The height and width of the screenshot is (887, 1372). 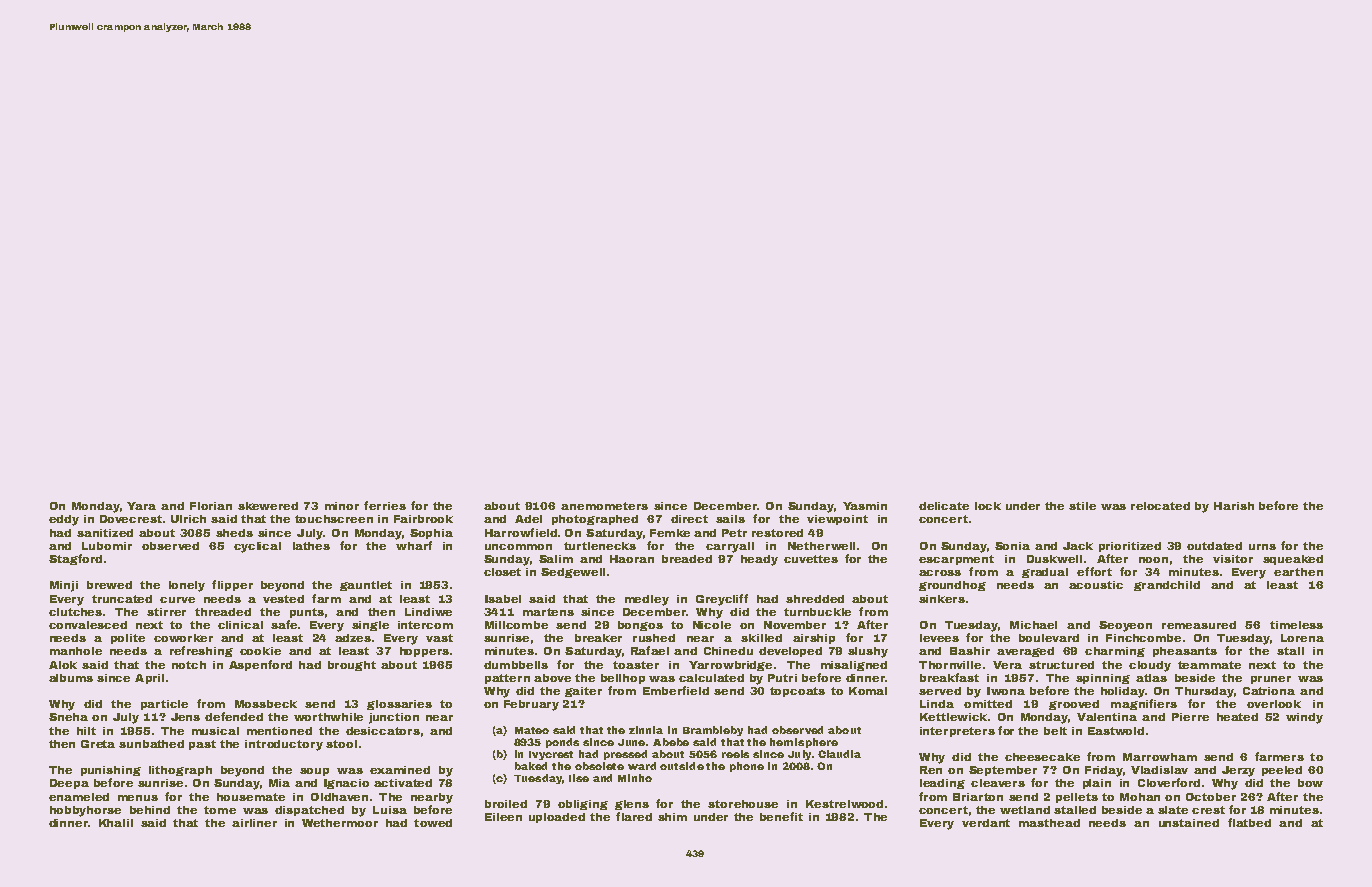 What do you see at coordinates (1185, 652) in the screenshot?
I see `pheasants` at bounding box center [1185, 652].
